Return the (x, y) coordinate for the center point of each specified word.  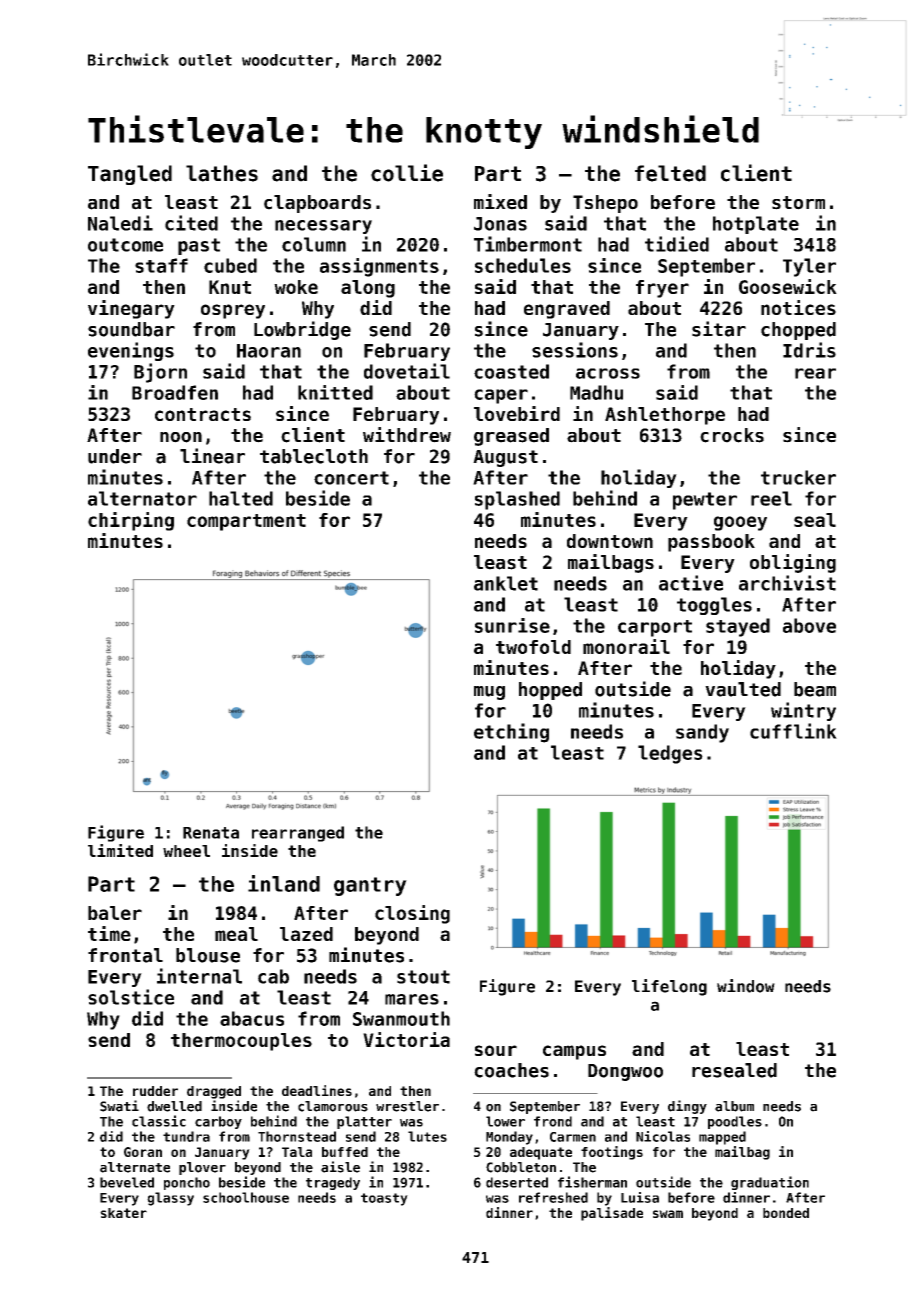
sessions (575, 350)
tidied (677, 244)
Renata (211, 833)
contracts (203, 414)
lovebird (517, 413)
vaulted (743, 689)
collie (407, 173)
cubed (230, 265)
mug (489, 693)
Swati (119, 1106)
